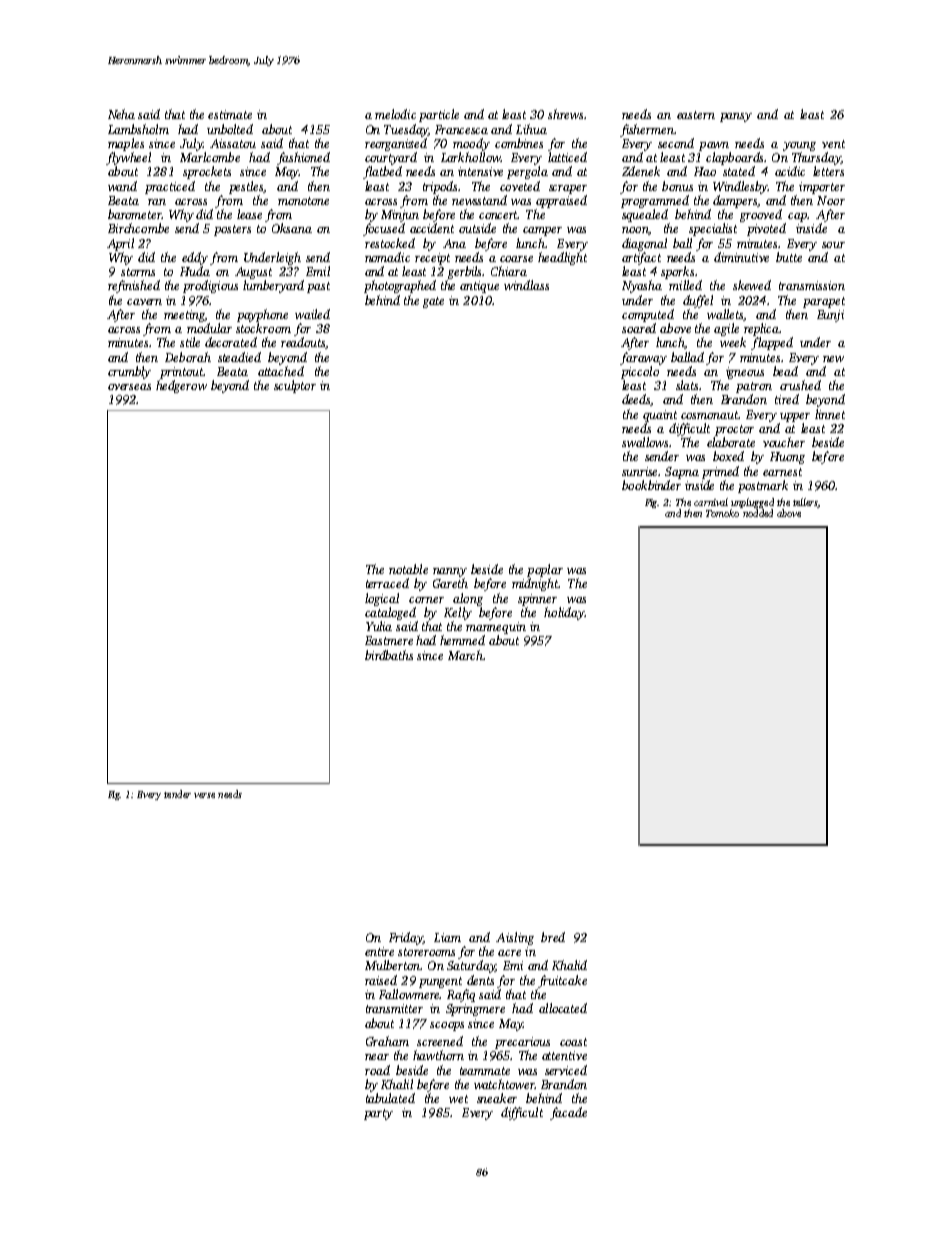 The width and height of the image is (952, 1233). I want to click on facade, so click(568, 1113).
